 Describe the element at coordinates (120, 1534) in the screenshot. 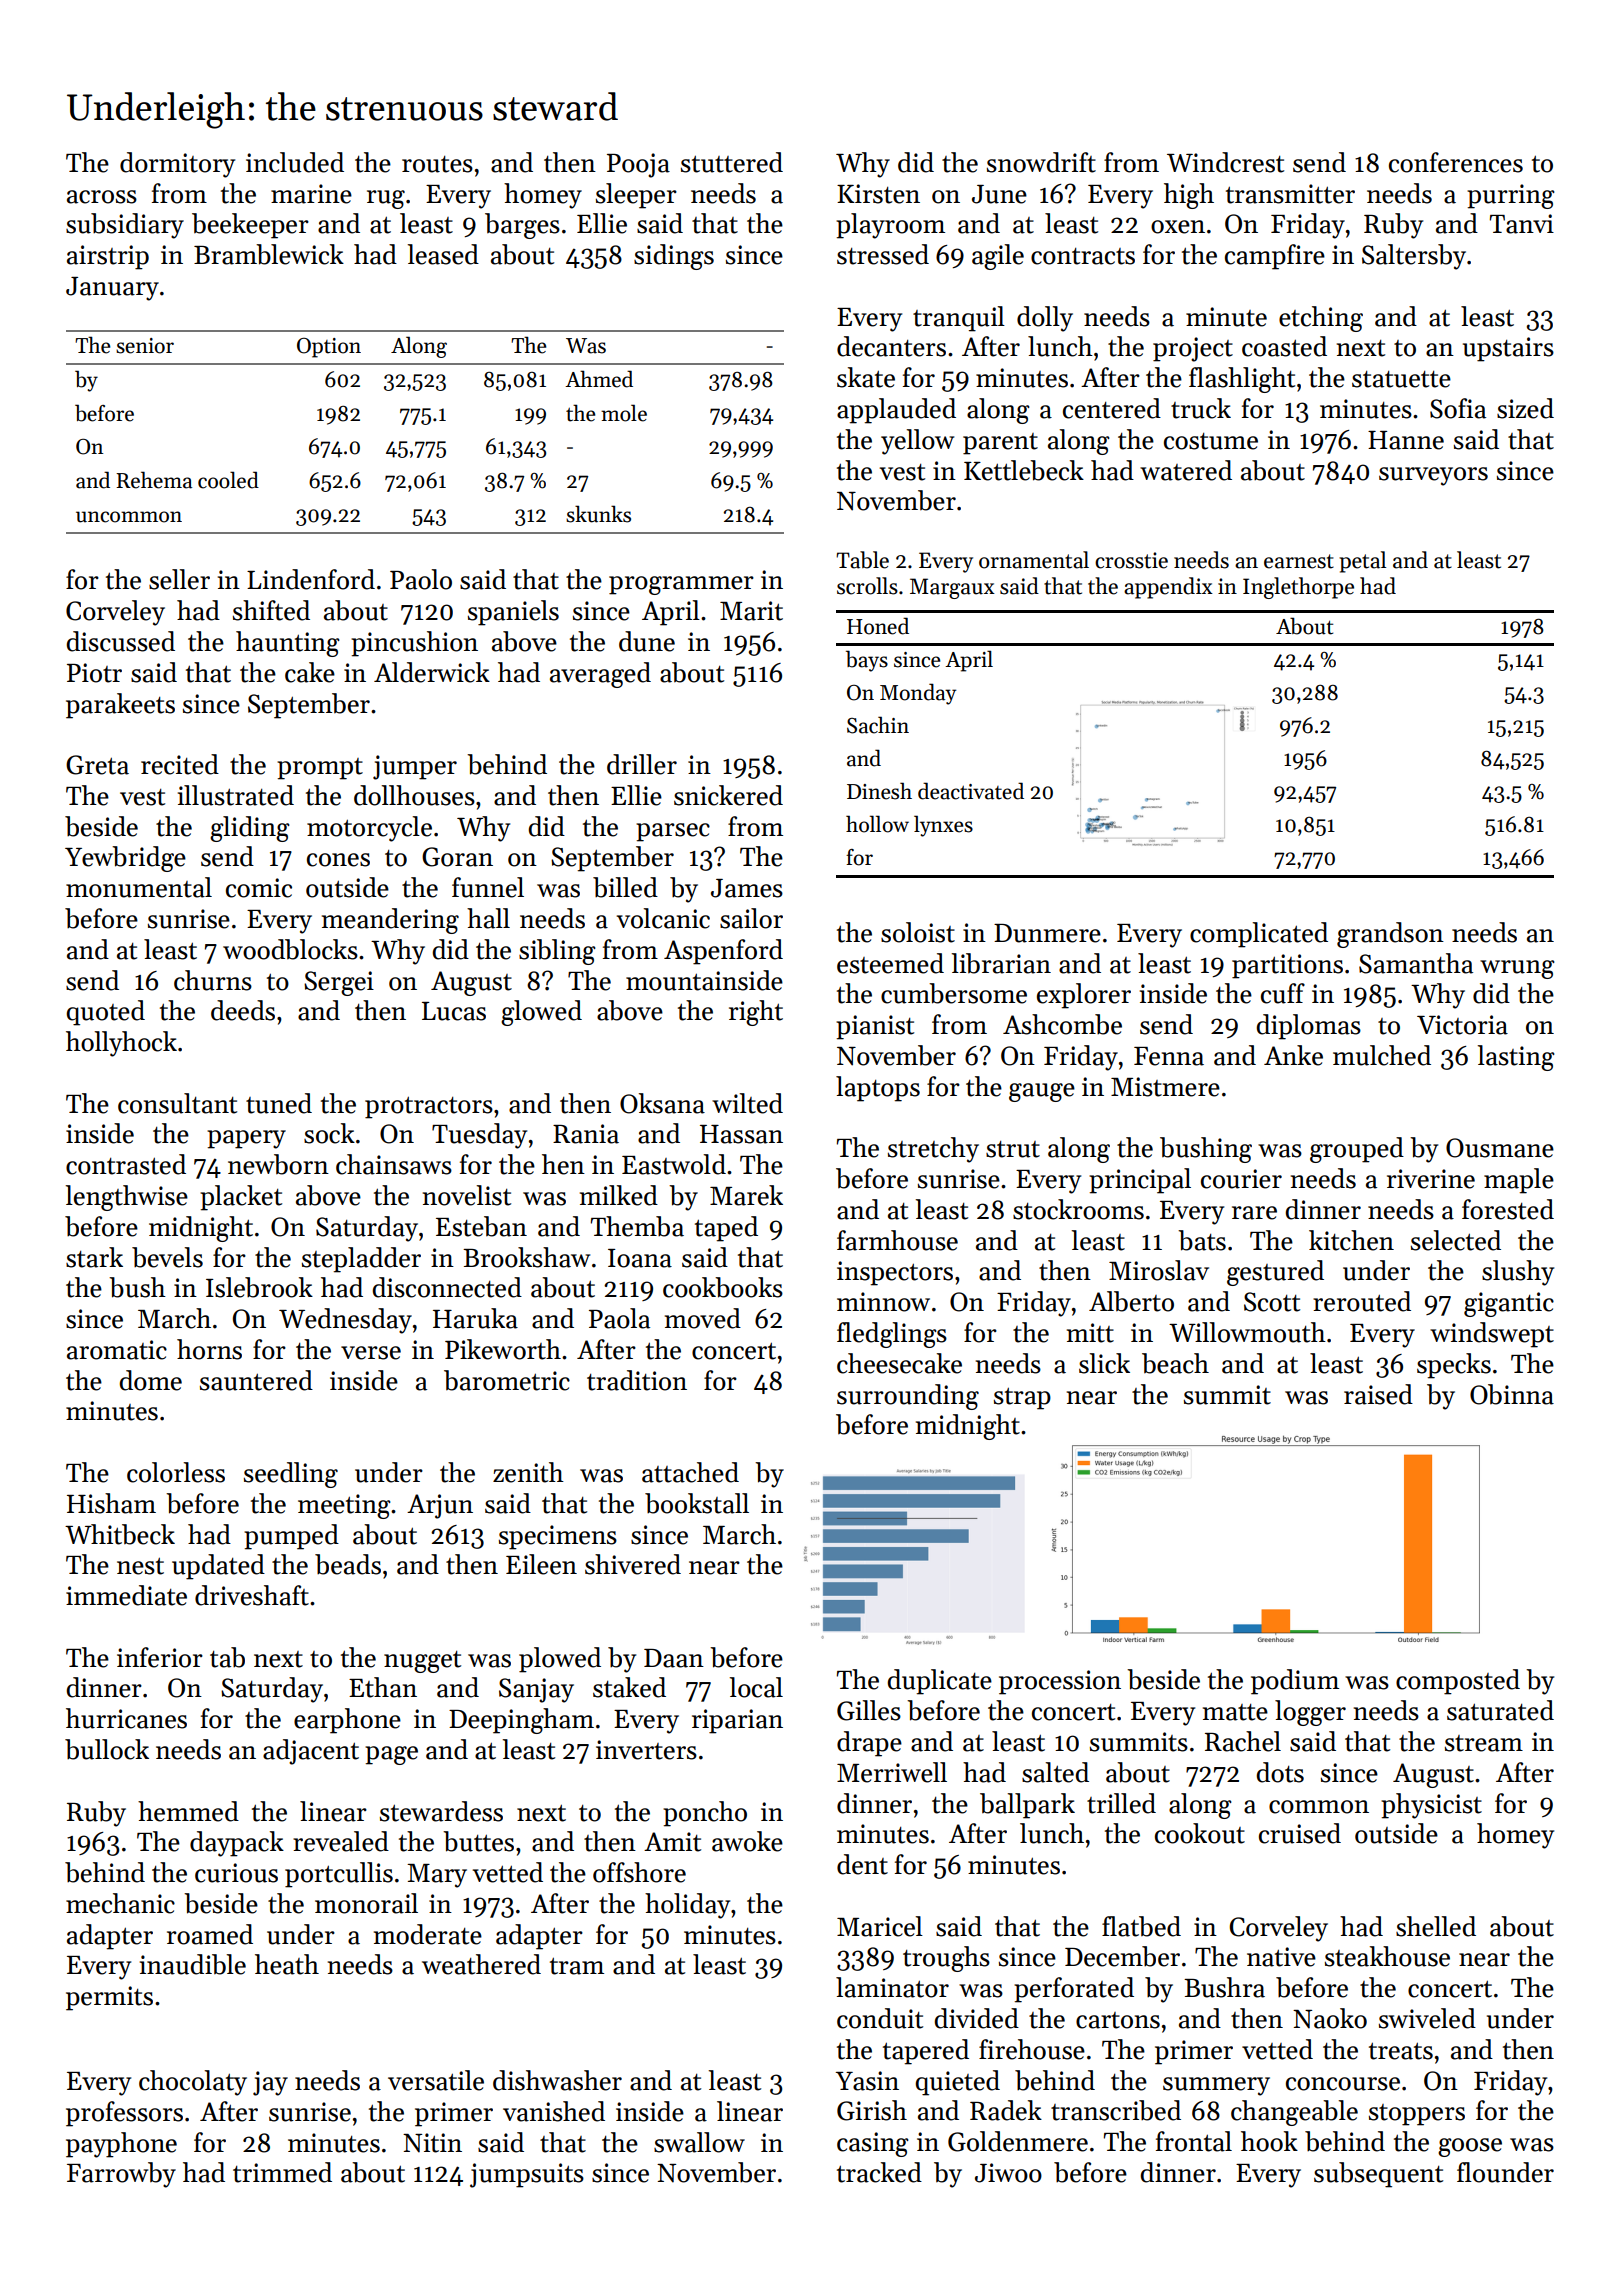

I see `Whitbeck` at that location.
